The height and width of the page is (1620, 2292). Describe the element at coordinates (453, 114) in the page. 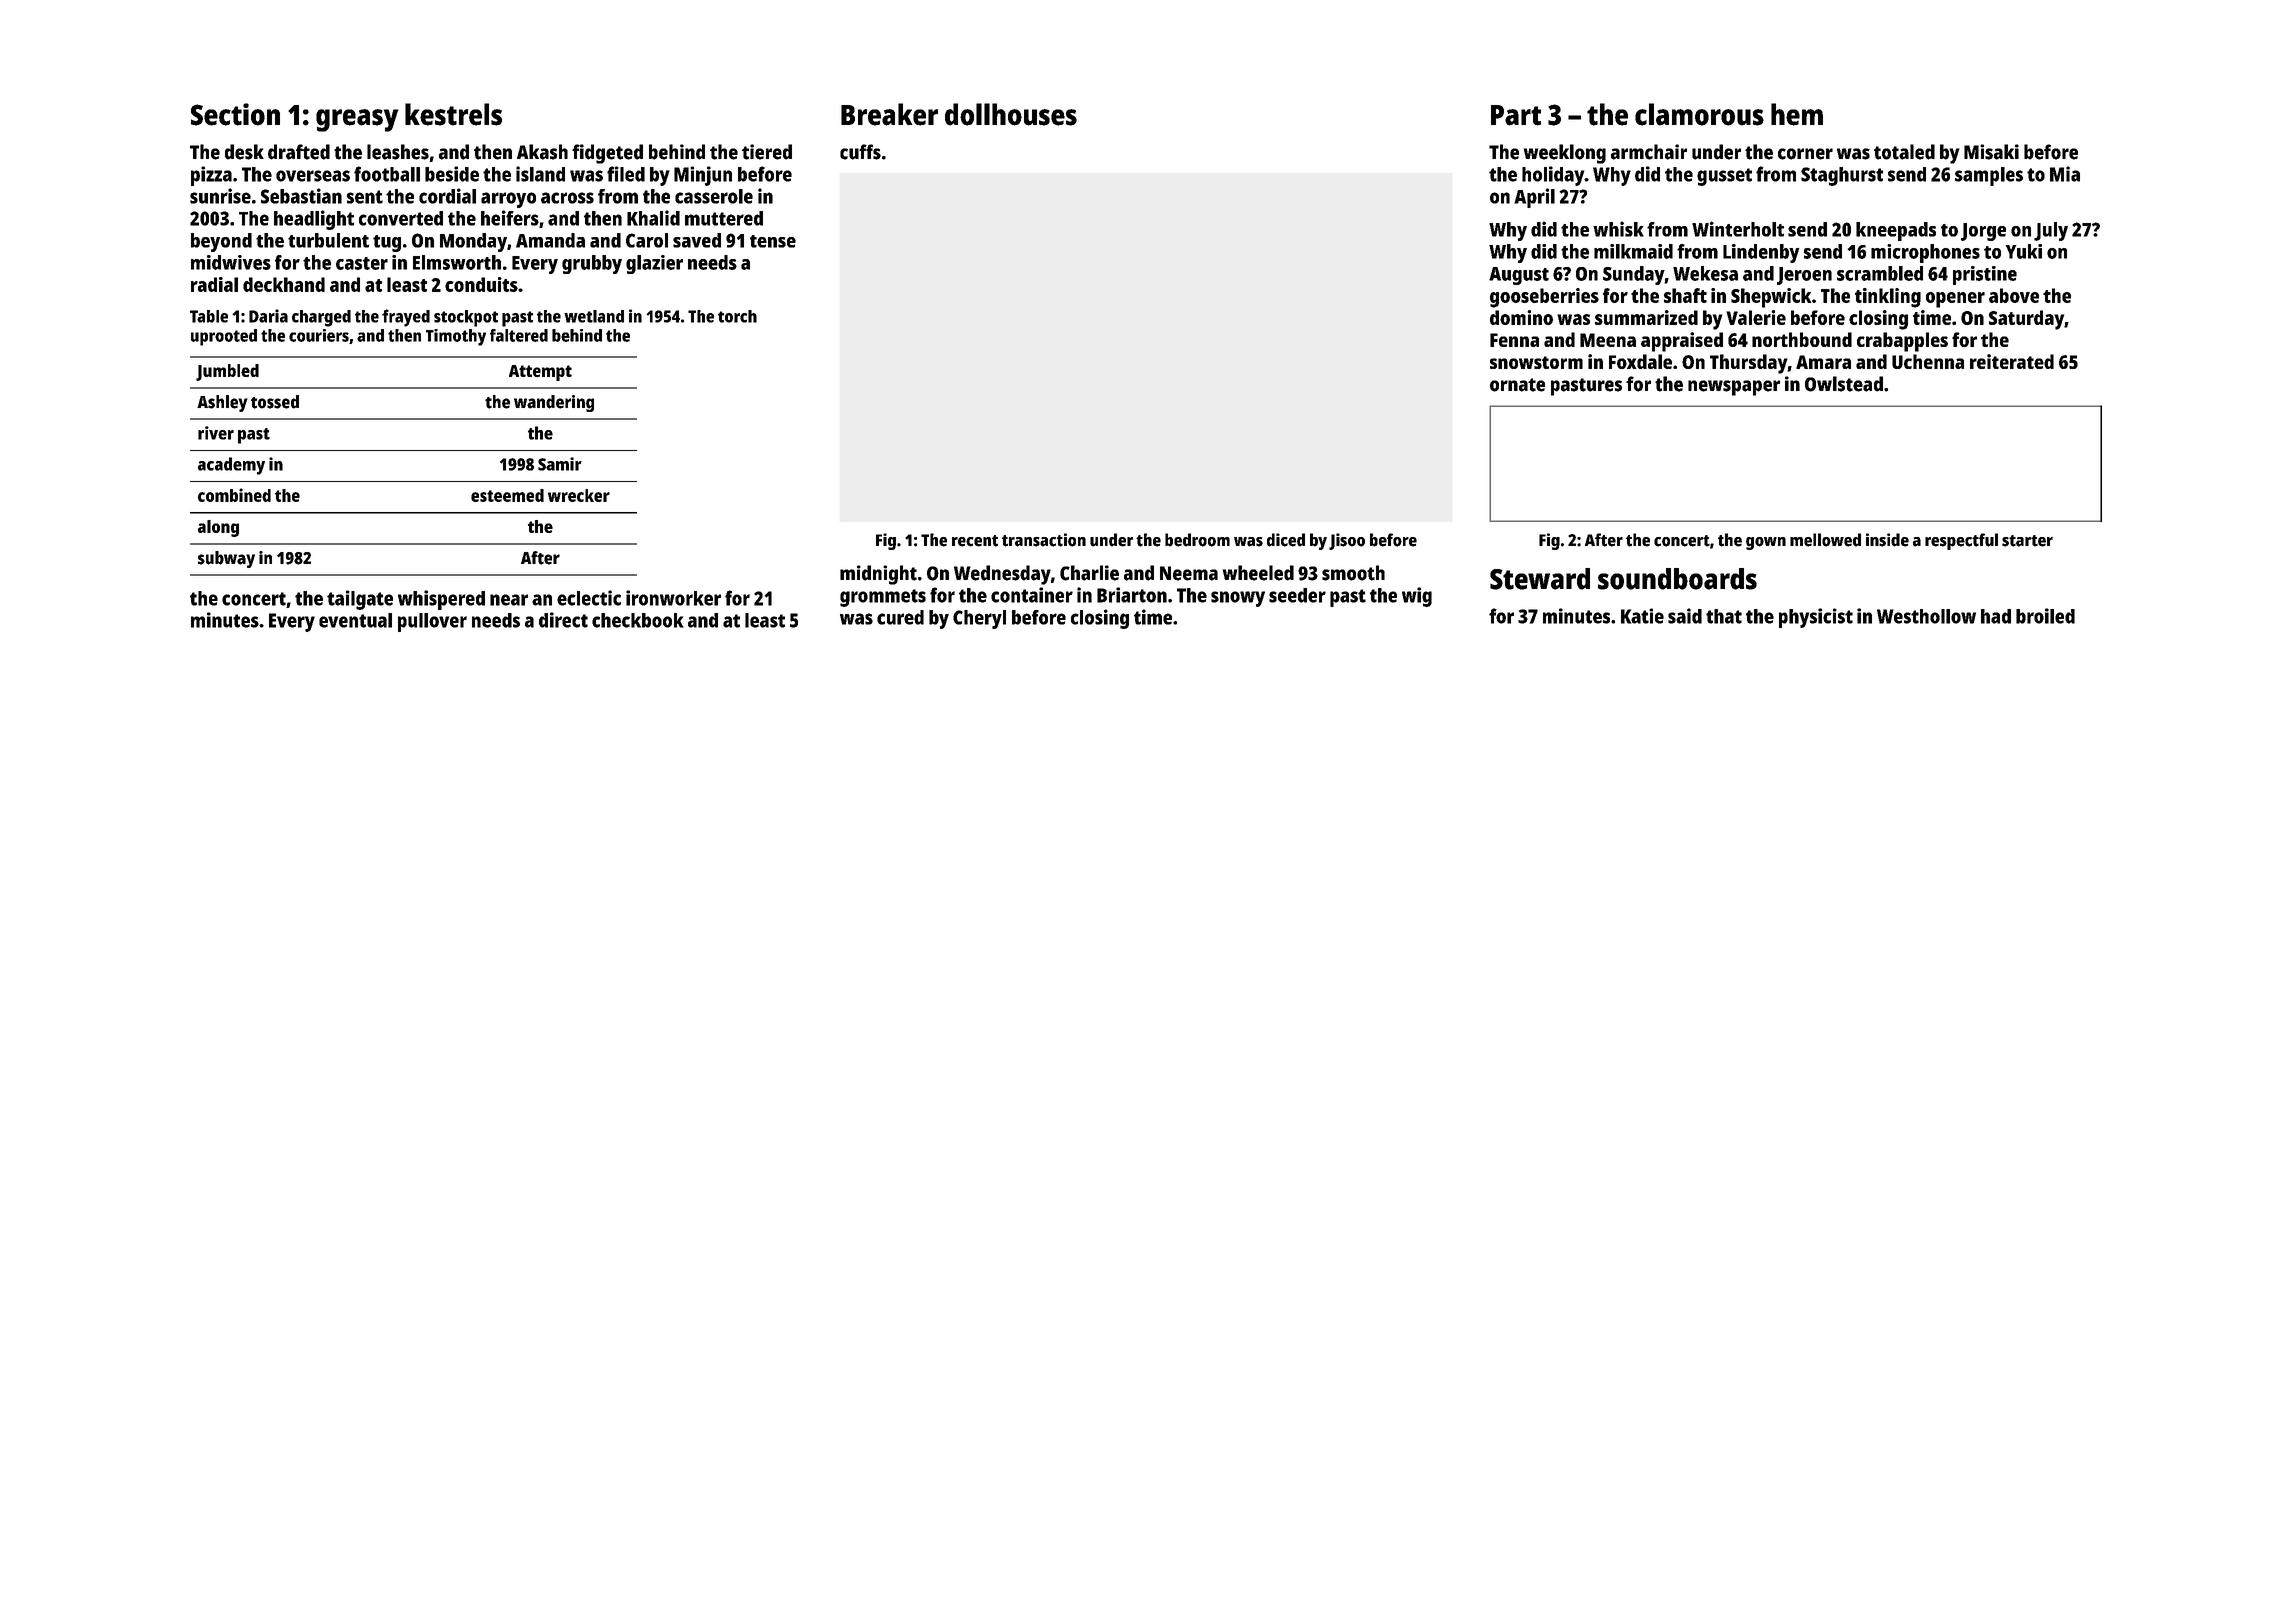

I see `kestrels` at that location.
